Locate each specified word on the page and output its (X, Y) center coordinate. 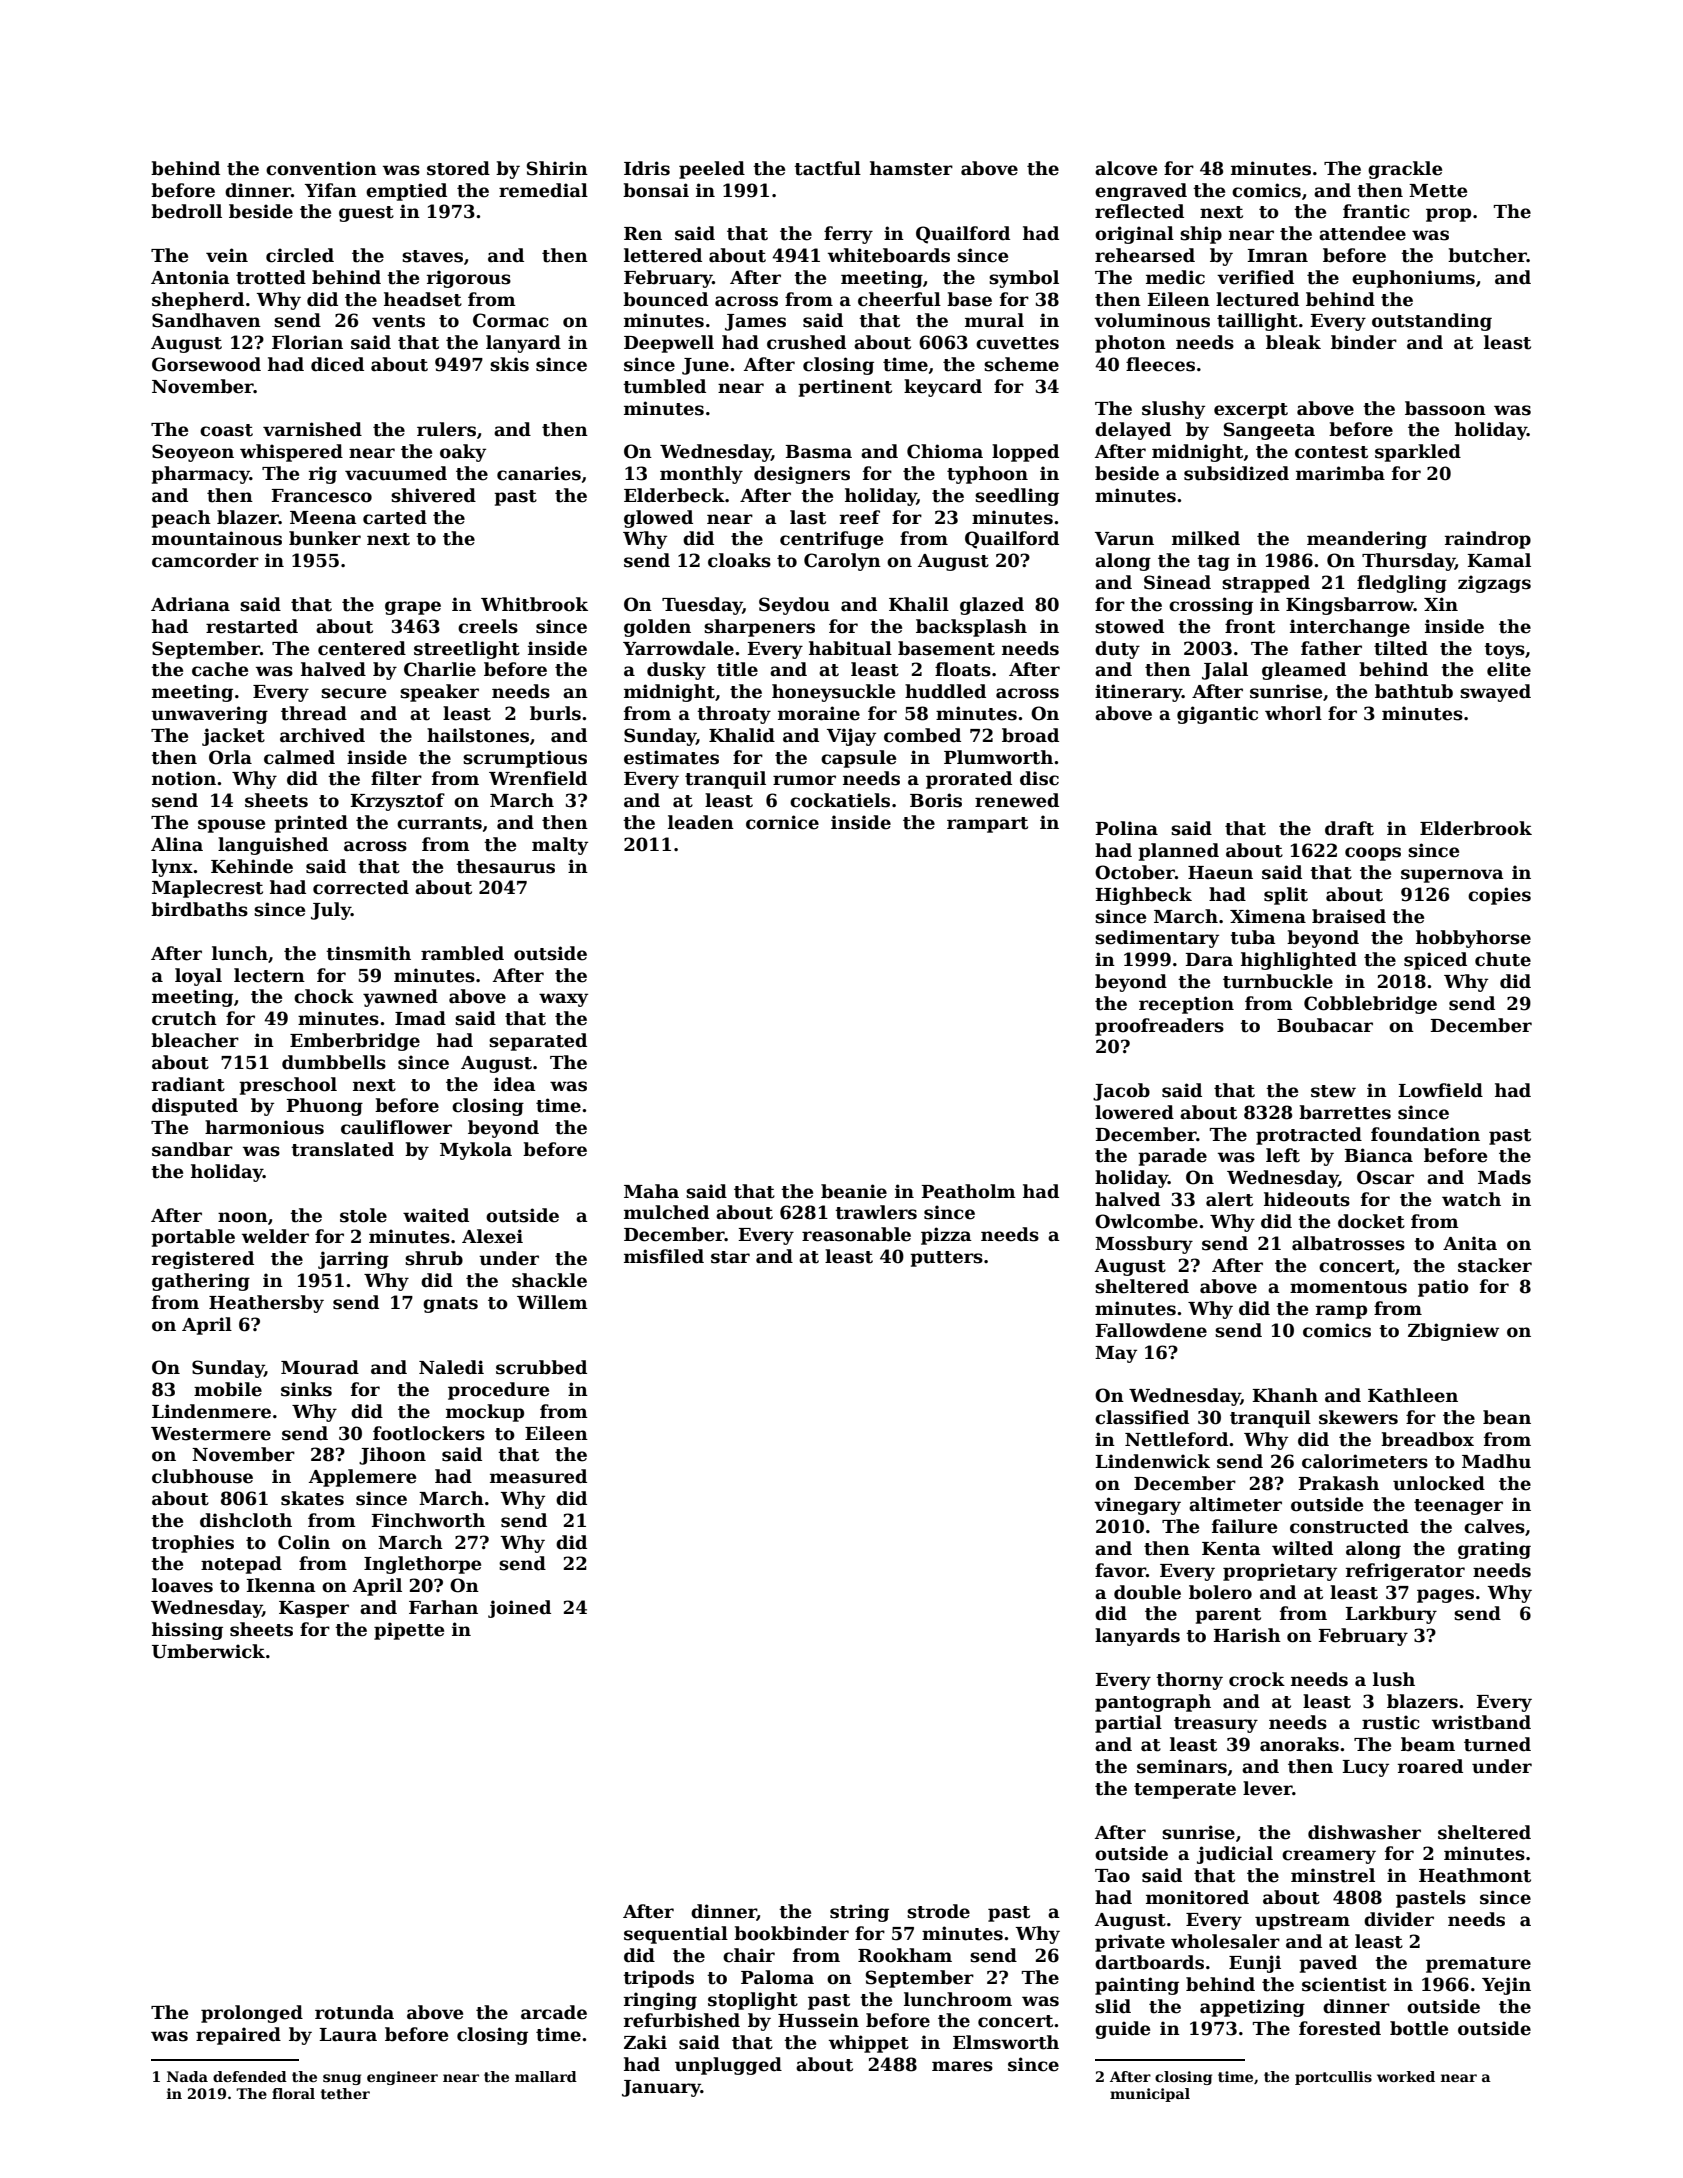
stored (458, 168)
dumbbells (334, 1062)
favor (1120, 1570)
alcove (1126, 168)
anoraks (1299, 1744)
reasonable (856, 1234)
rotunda (354, 2012)
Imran (1277, 256)
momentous (1348, 1287)
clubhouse (202, 1476)
